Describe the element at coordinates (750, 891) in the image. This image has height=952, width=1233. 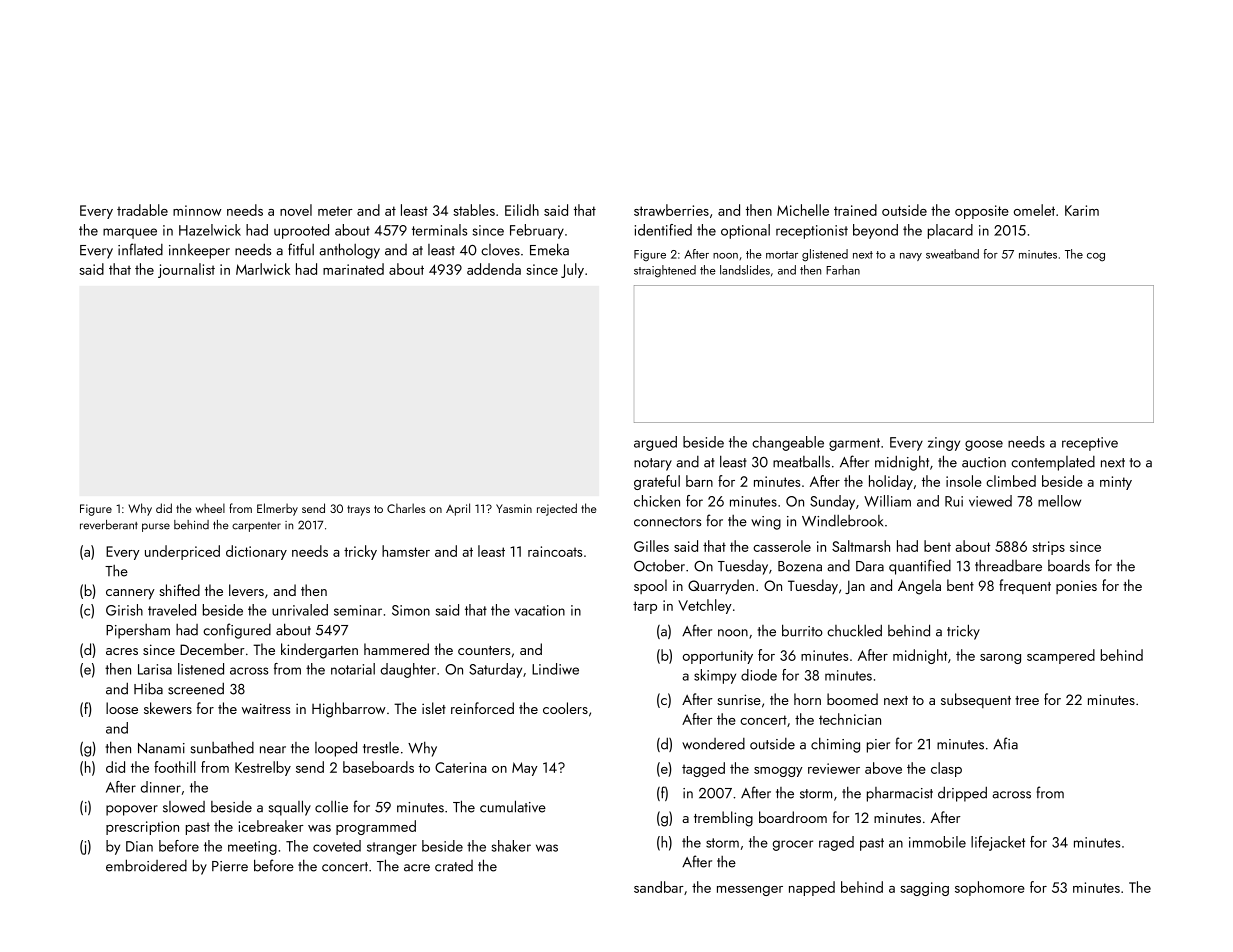
I see `messenger` at that location.
